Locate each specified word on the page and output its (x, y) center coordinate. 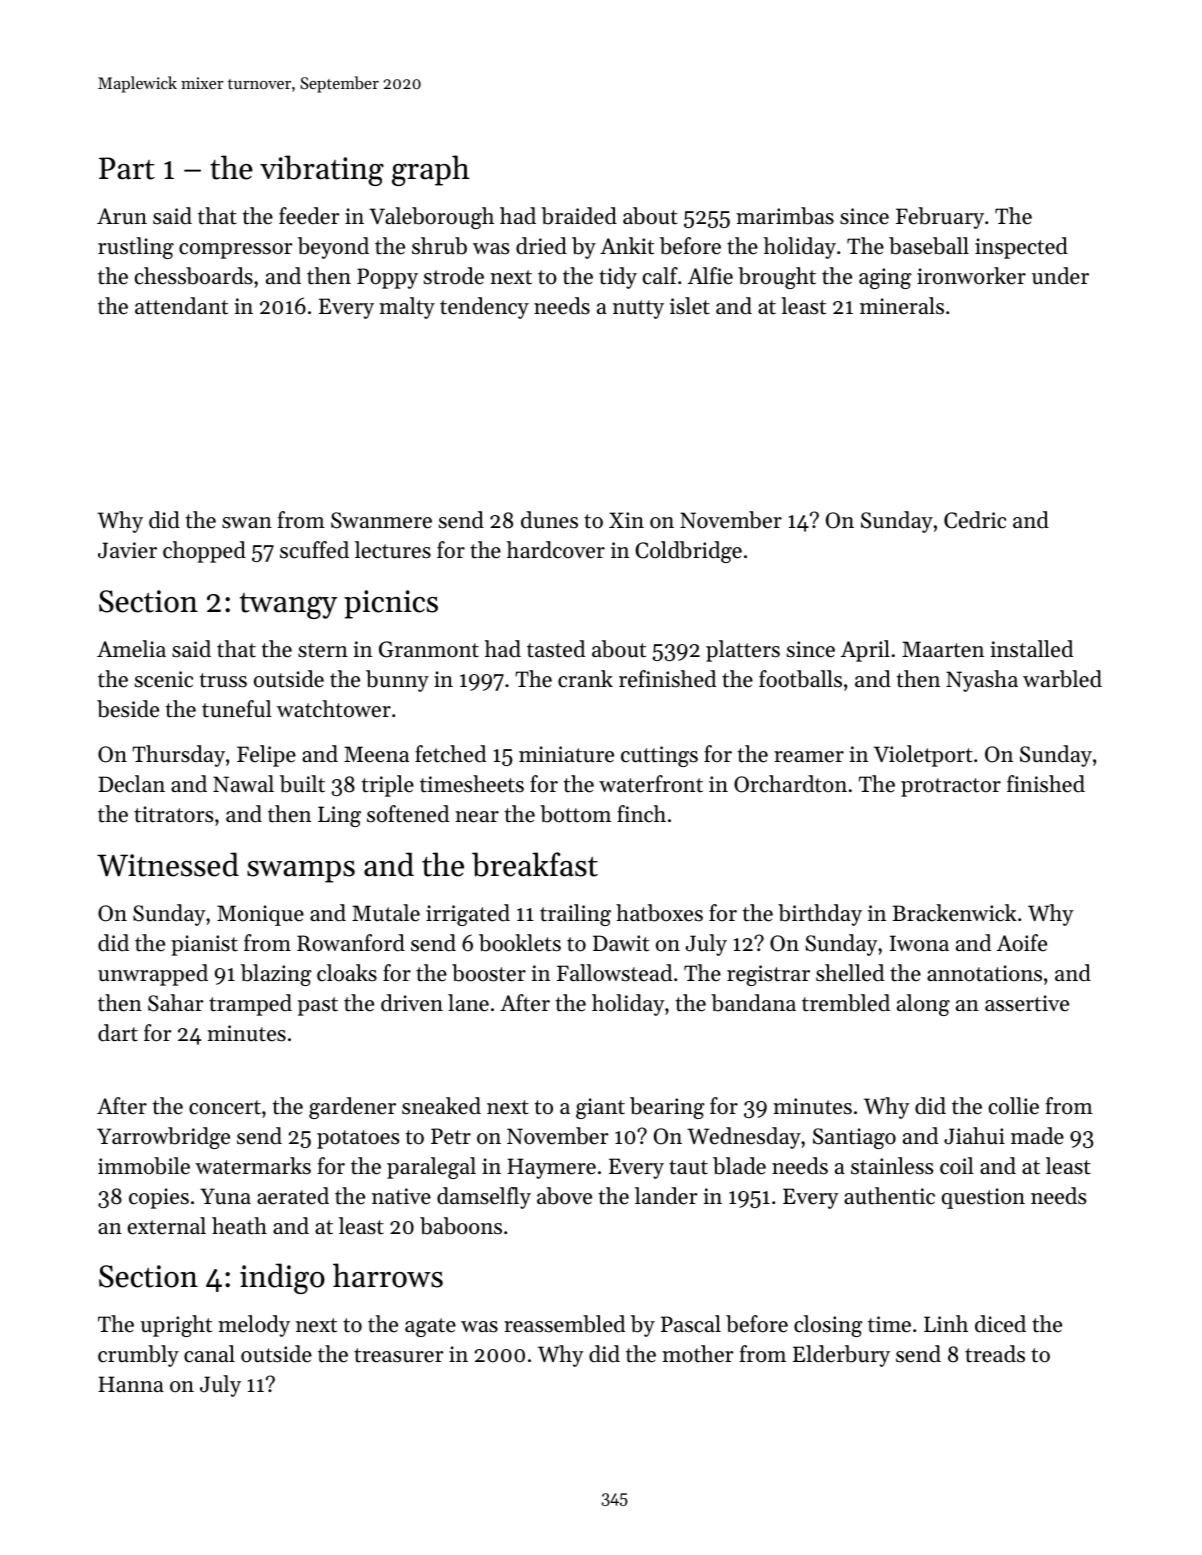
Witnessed (168, 864)
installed (1031, 649)
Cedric (975, 520)
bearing (667, 1108)
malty (407, 308)
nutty (638, 309)
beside (128, 709)
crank (585, 679)
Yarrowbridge (163, 1138)
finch (641, 814)
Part (127, 168)
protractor (951, 787)
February (940, 218)
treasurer (398, 1355)
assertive (1027, 1003)
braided (579, 216)
